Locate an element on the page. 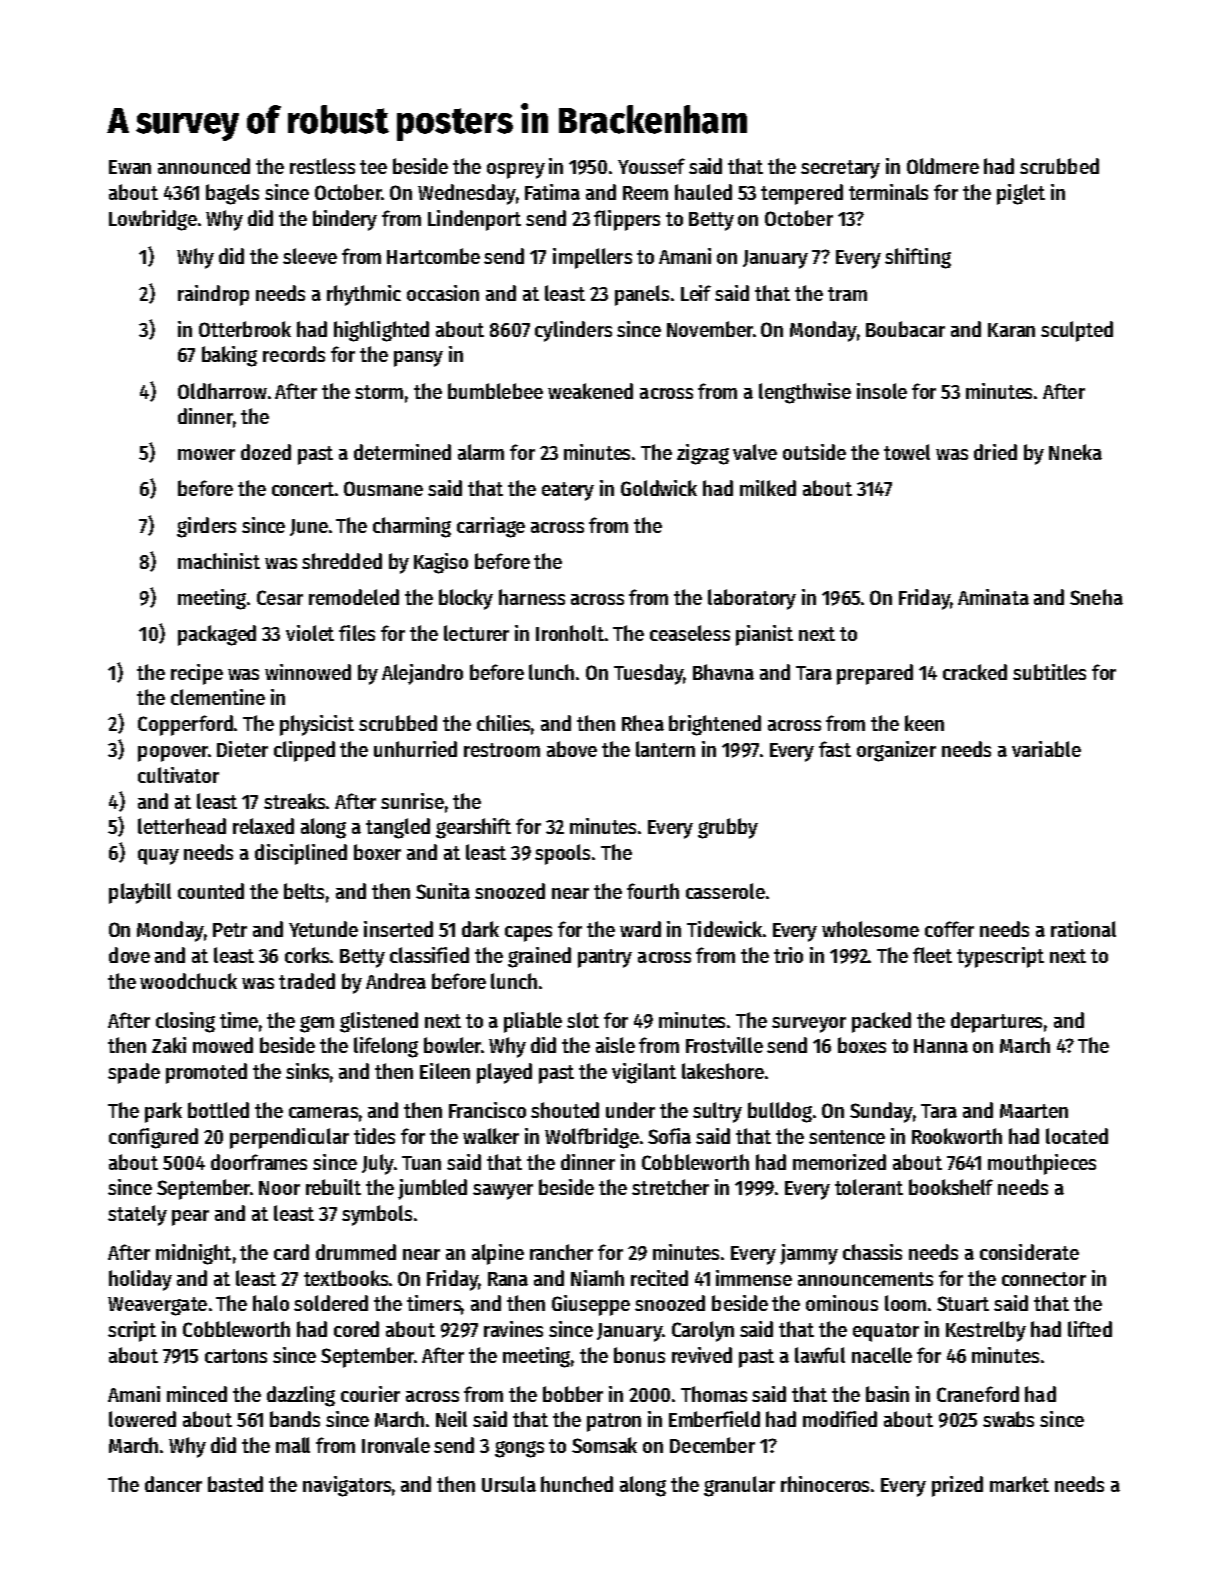 The height and width of the image is (1594, 1232). minced is located at coordinates (197, 1394).
